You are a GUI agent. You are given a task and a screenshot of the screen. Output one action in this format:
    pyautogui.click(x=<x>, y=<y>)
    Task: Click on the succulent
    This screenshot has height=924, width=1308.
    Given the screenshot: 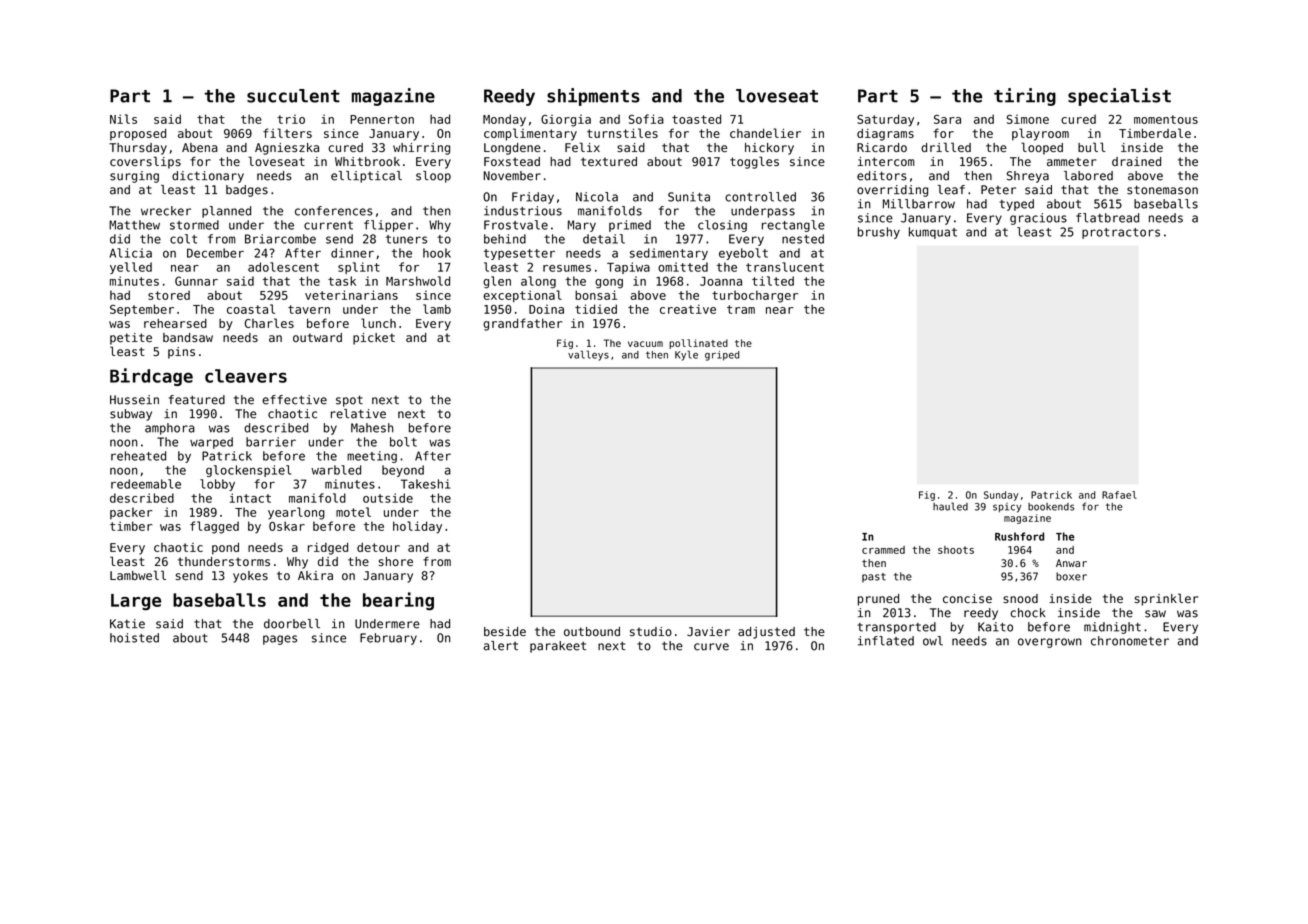 What is the action you would take?
    pyautogui.click(x=293, y=96)
